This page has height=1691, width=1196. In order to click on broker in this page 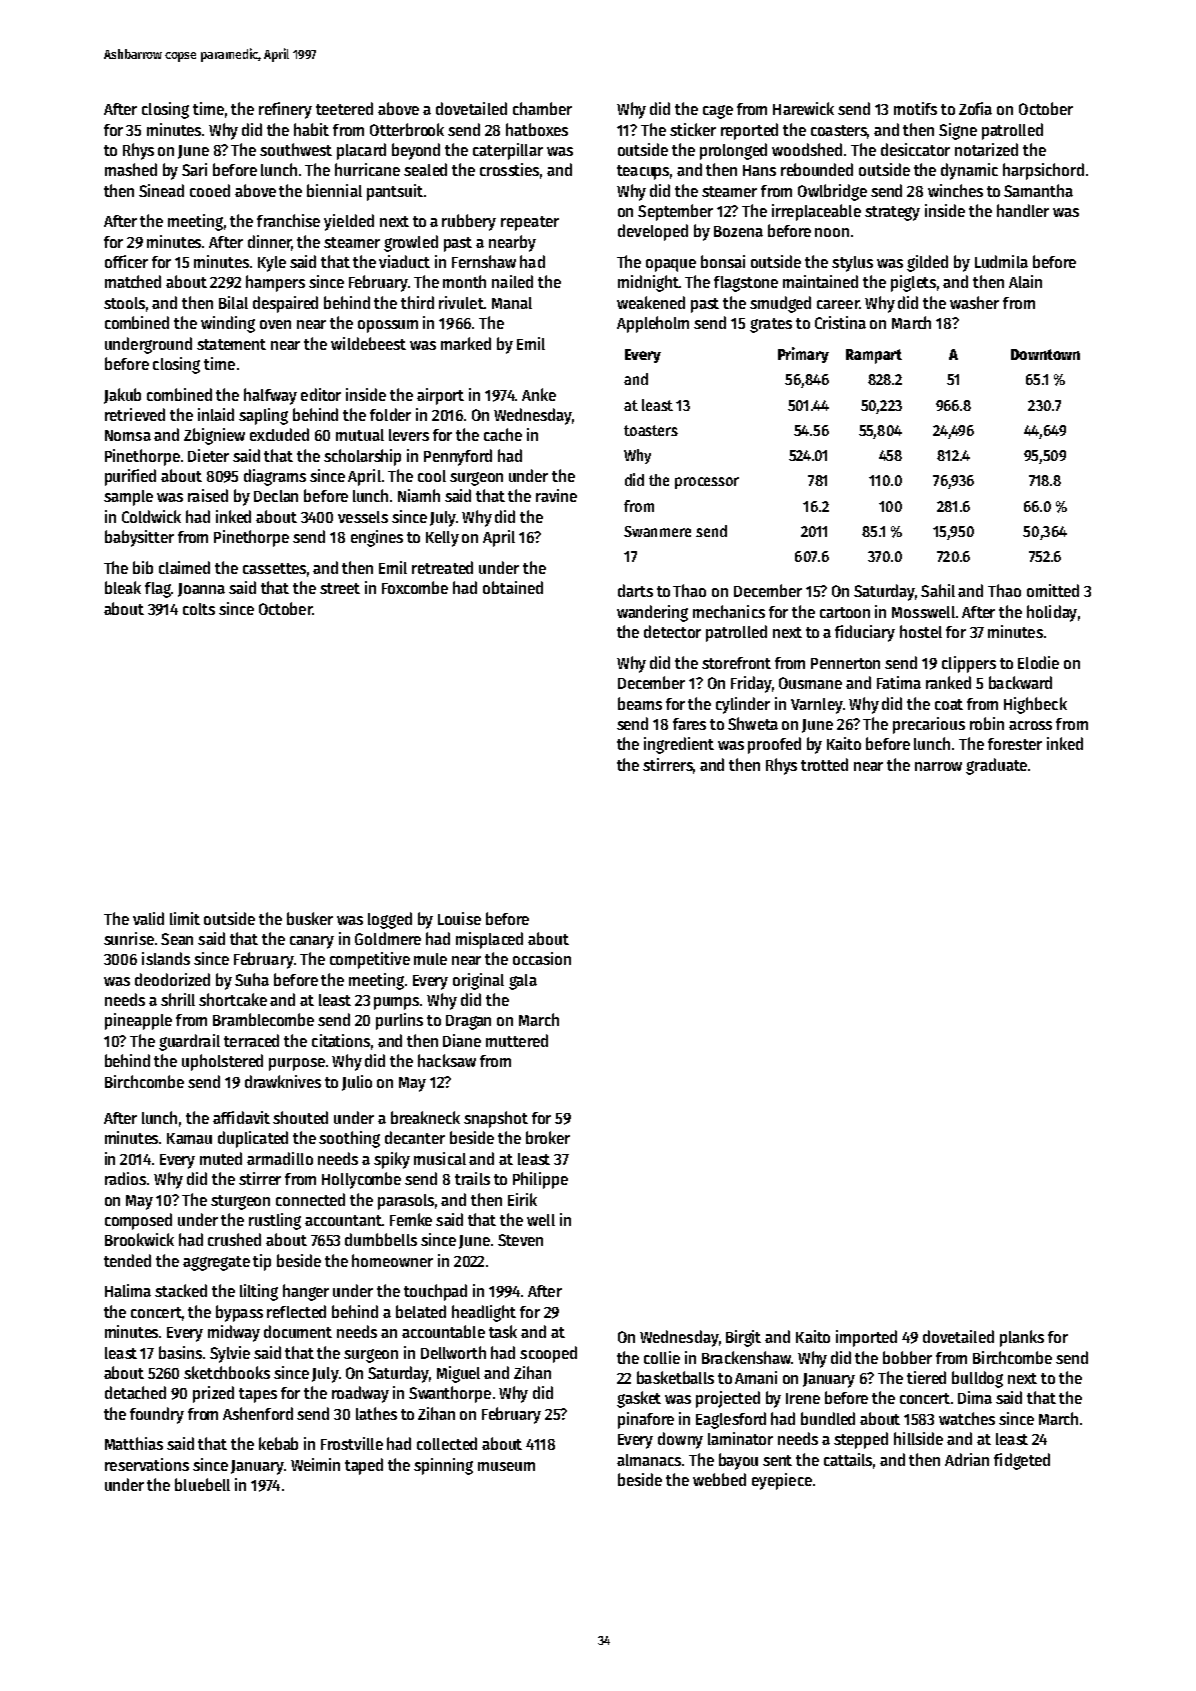, I will do `click(548, 1137)`.
